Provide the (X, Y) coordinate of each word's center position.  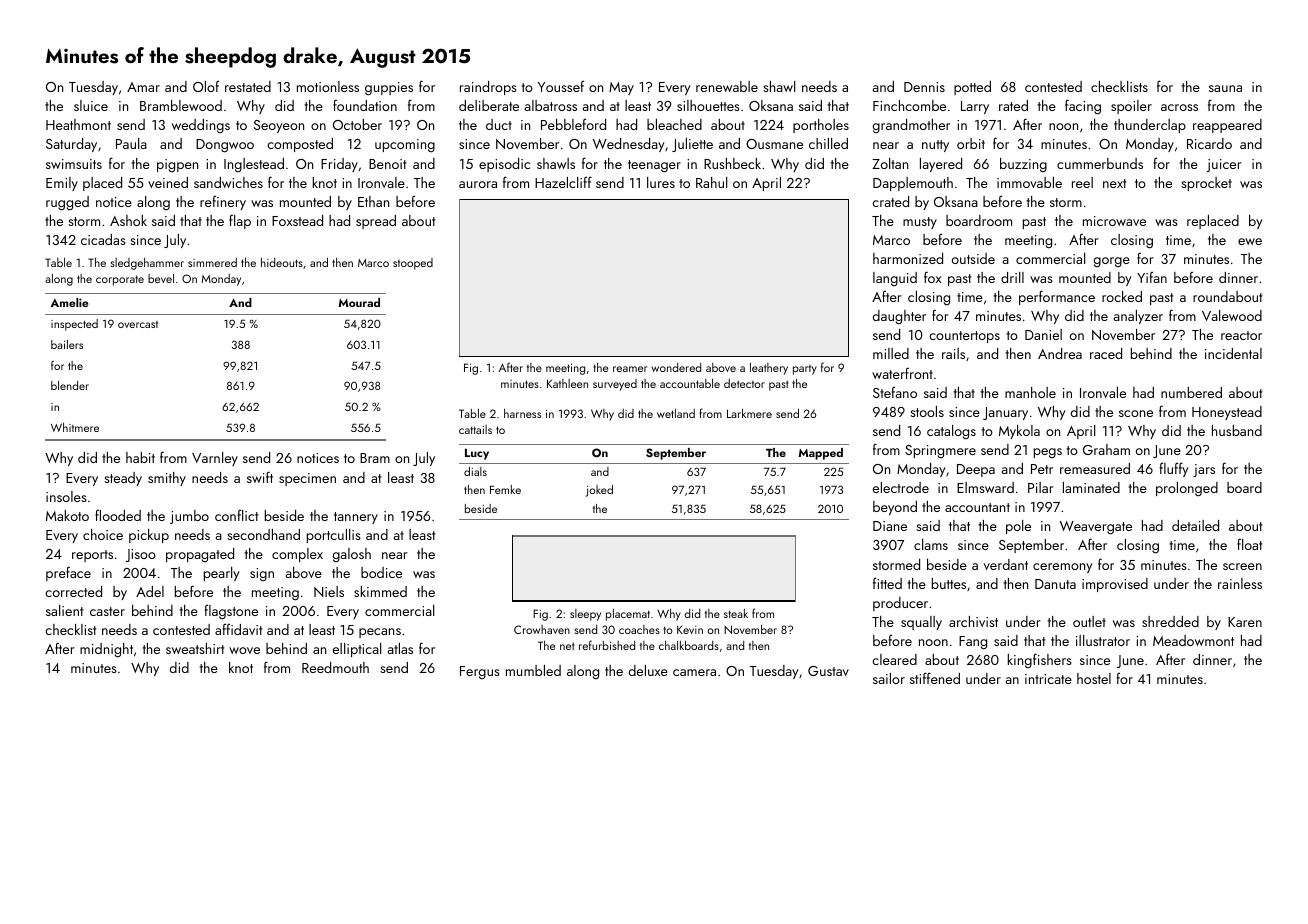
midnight (106, 650)
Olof (206, 86)
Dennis (924, 87)
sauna (1225, 88)
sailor (889, 678)
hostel (1094, 678)
